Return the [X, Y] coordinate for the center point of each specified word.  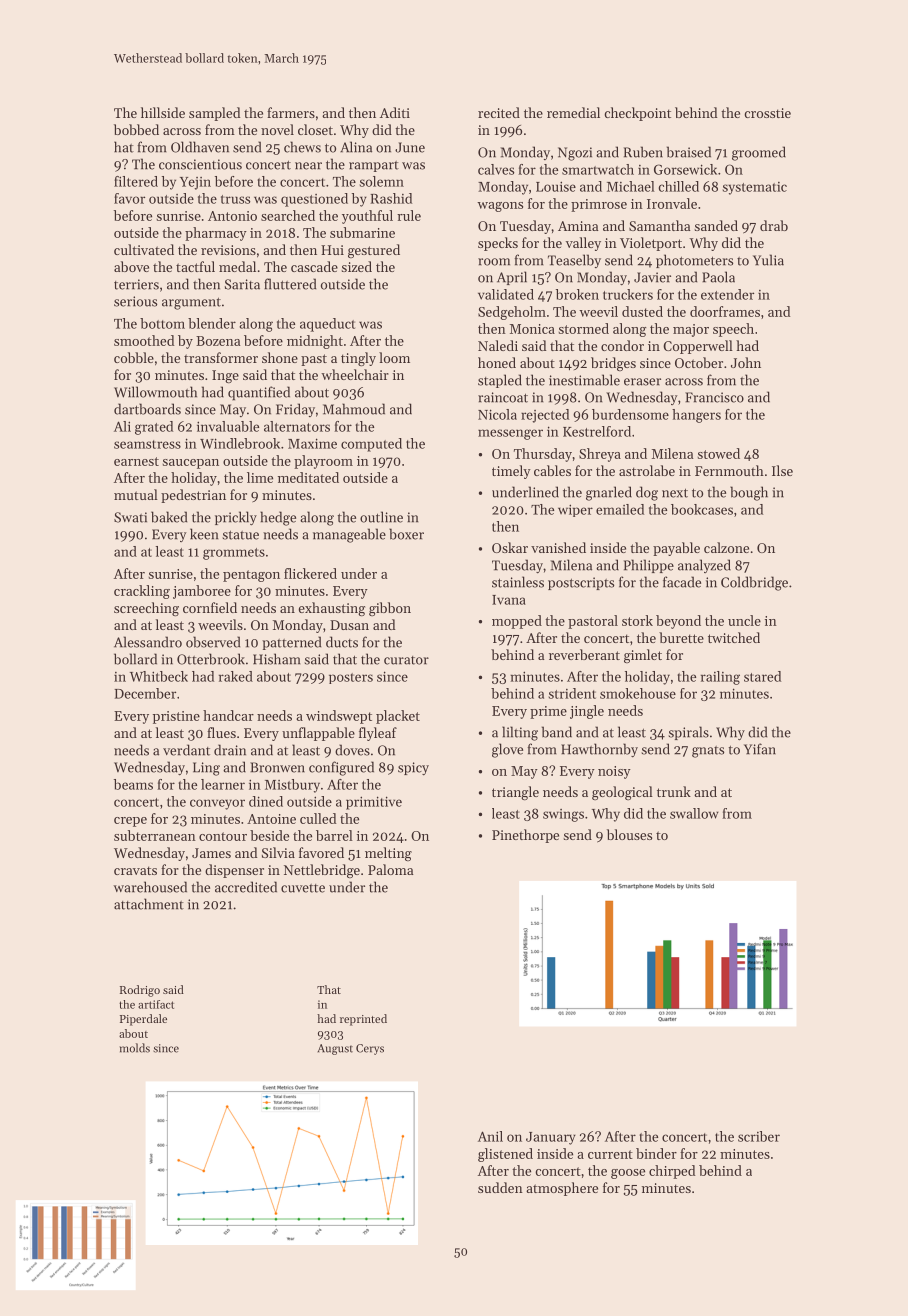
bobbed [136, 129]
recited [499, 112]
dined [266, 801]
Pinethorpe [525, 836]
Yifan [760, 749]
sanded [716, 225]
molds [135, 1048]
